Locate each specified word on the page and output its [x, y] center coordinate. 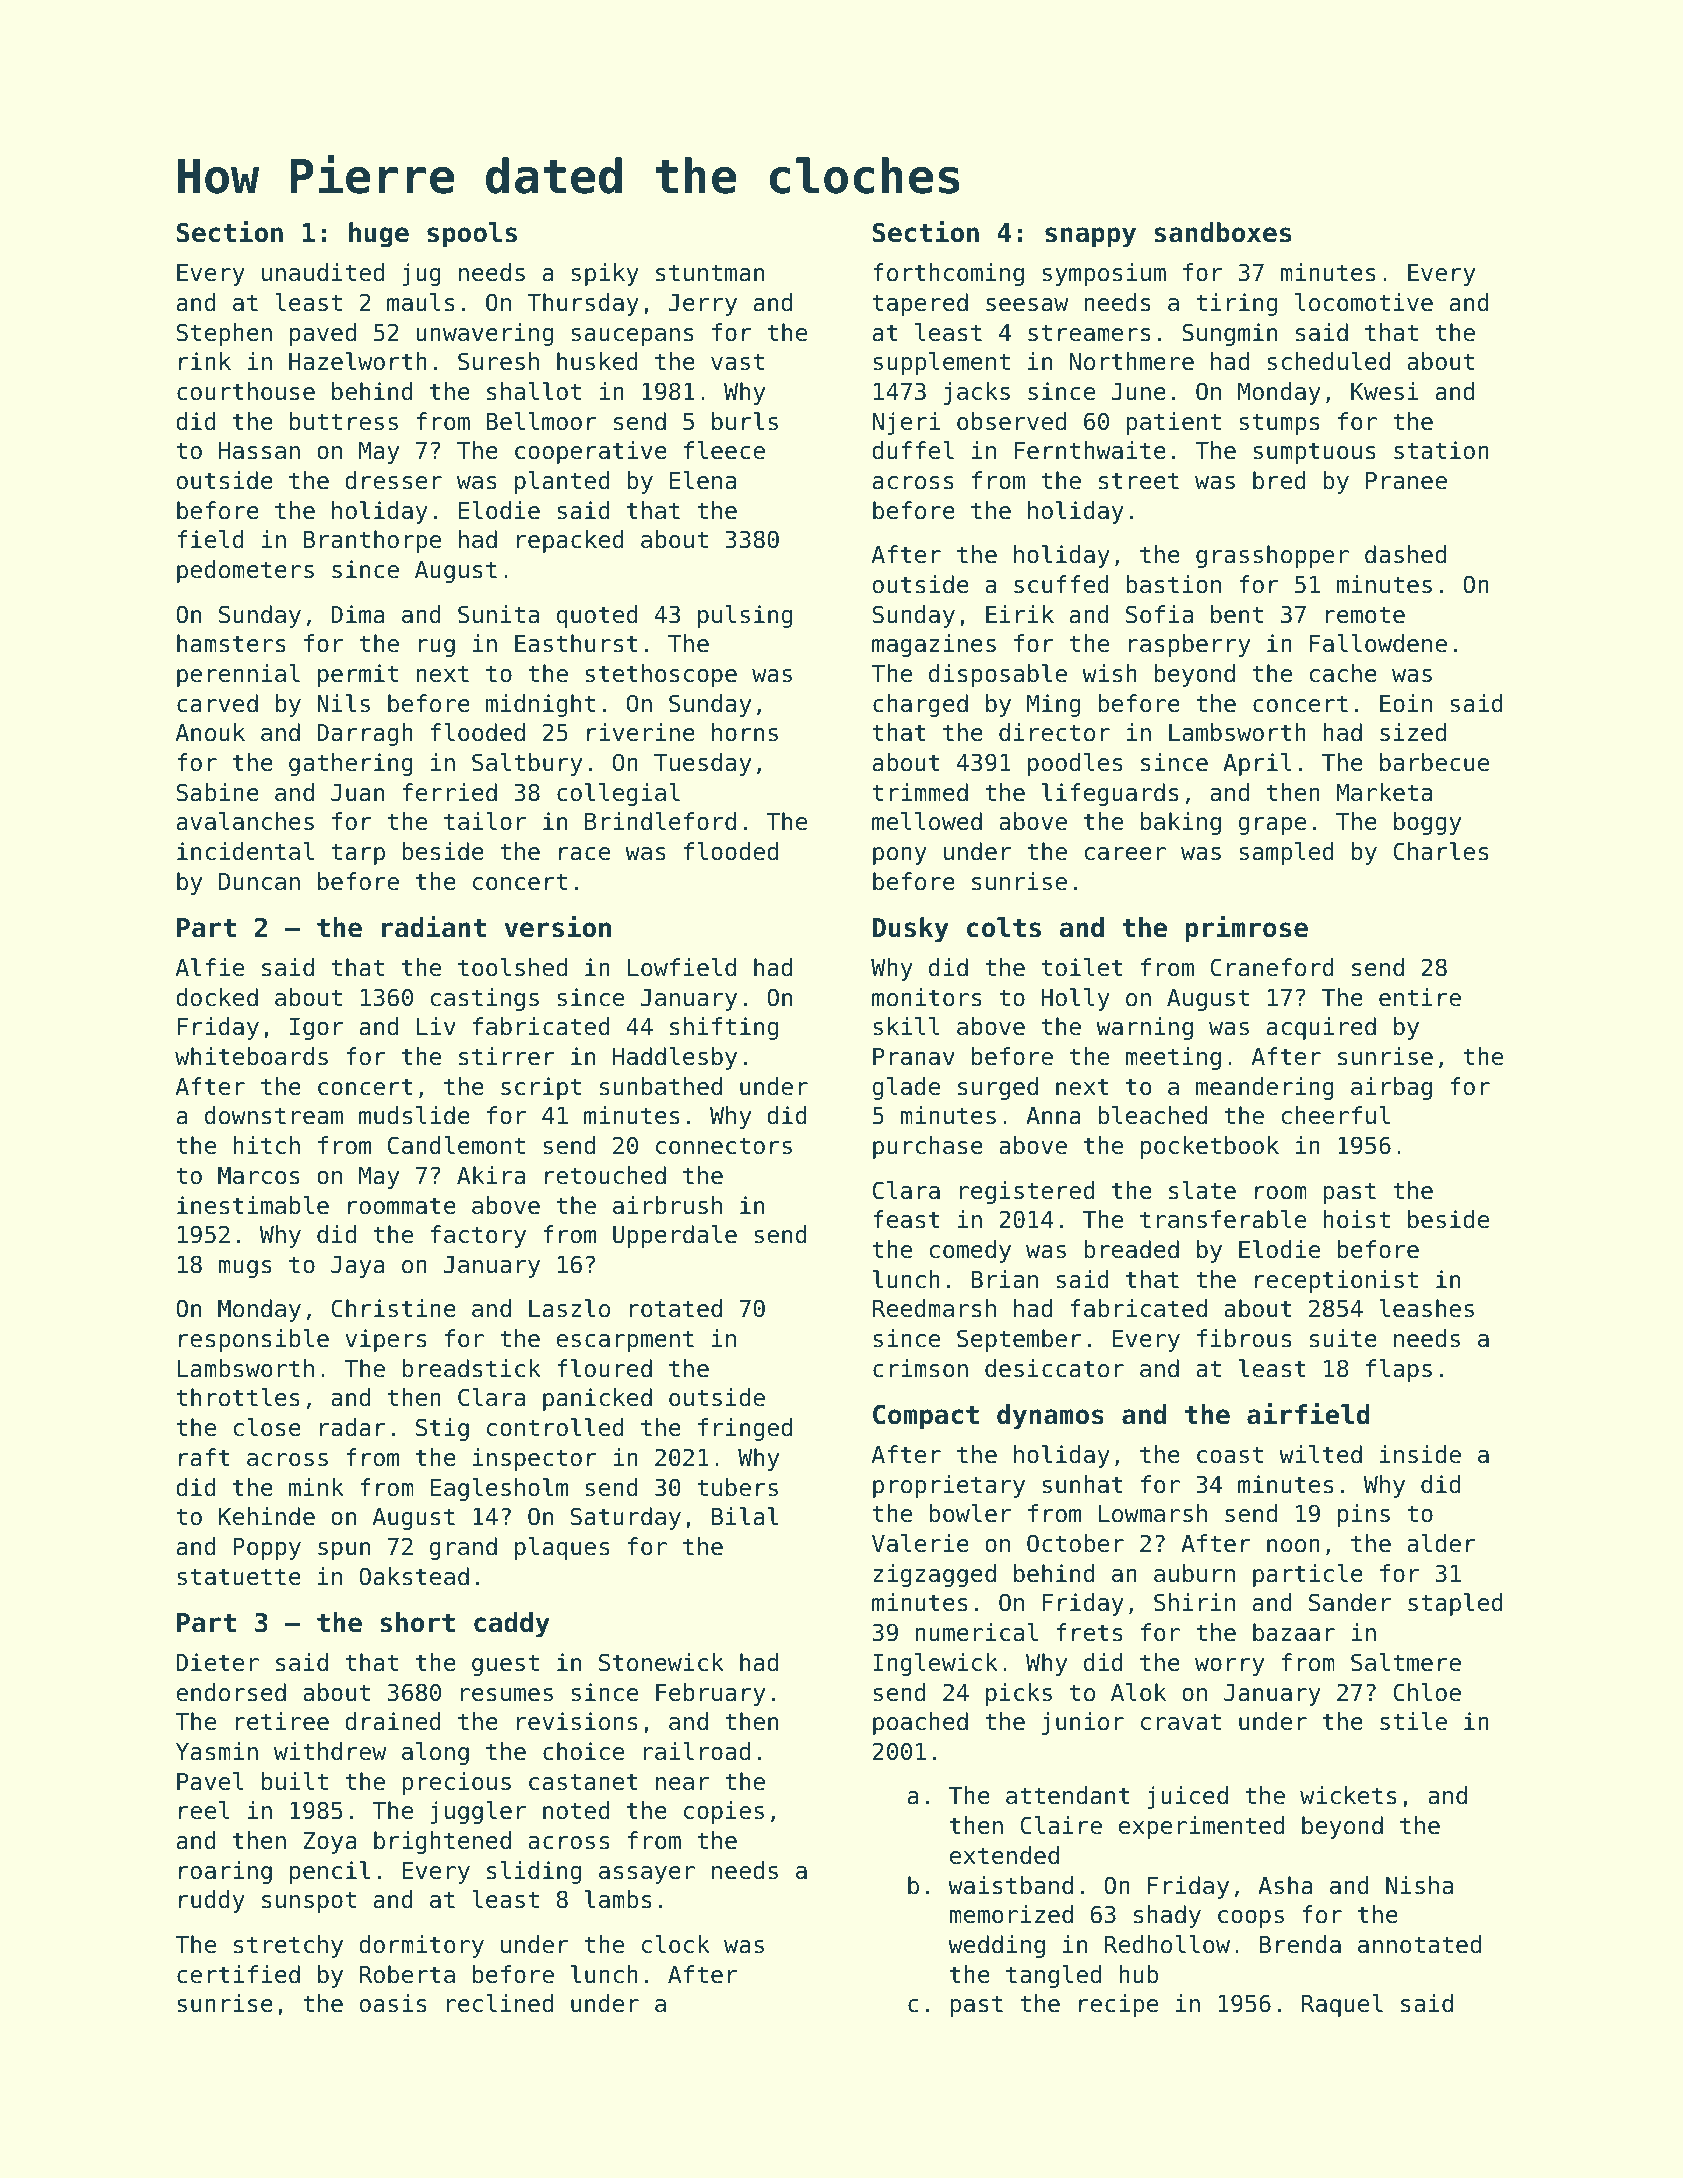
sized [1413, 732]
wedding [996, 1946]
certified [238, 1974]
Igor [316, 1029]
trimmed [920, 792]
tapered [920, 304]
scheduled [1328, 361]
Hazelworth [358, 361]
